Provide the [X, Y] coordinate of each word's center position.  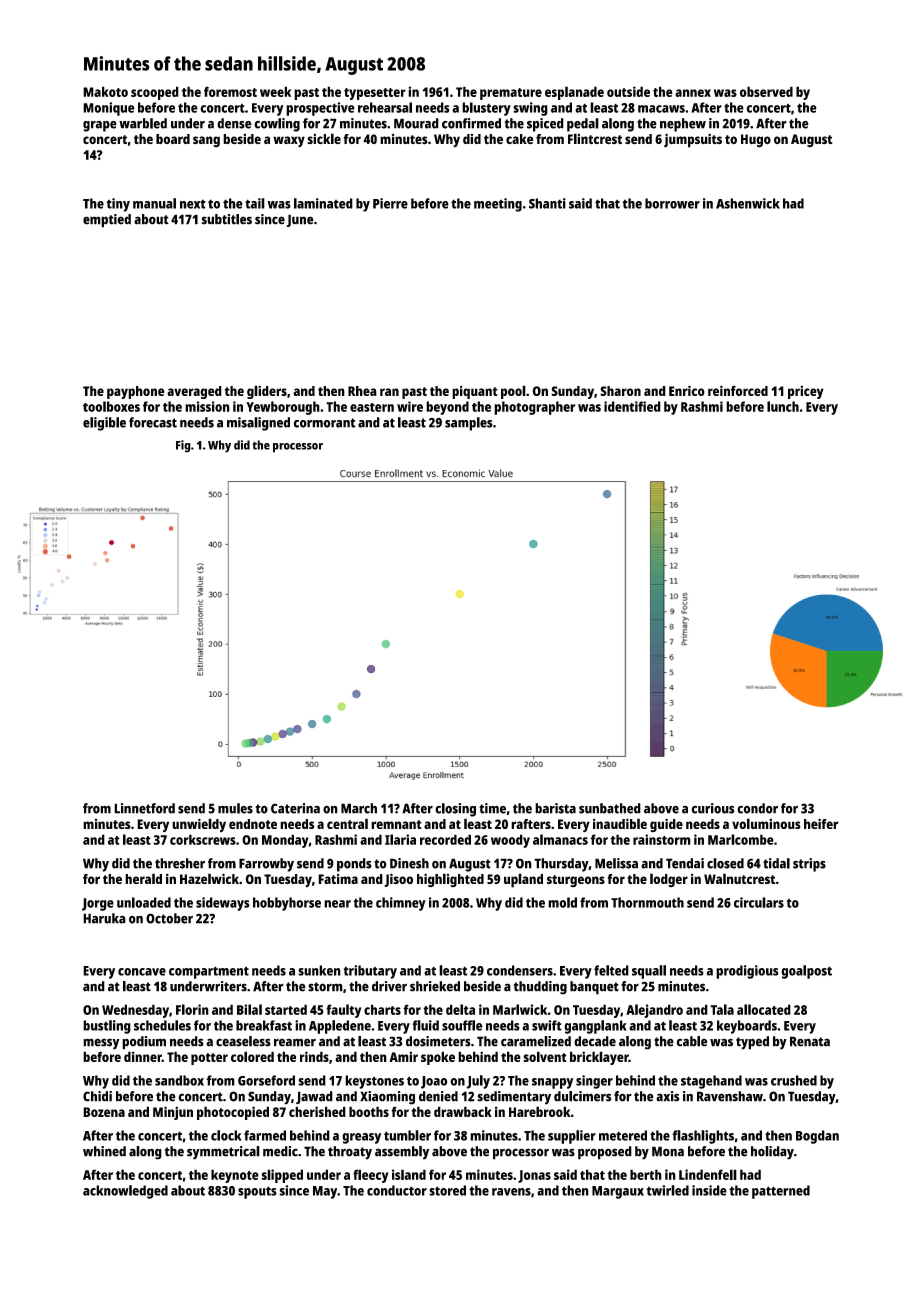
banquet [594, 988]
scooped [155, 93]
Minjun [173, 1113]
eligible [104, 424]
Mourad [416, 123]
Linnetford [144, 808]
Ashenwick [748, 203]
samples [469, 424]
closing [455, 810]
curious [712, 808]
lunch [783, 406]
